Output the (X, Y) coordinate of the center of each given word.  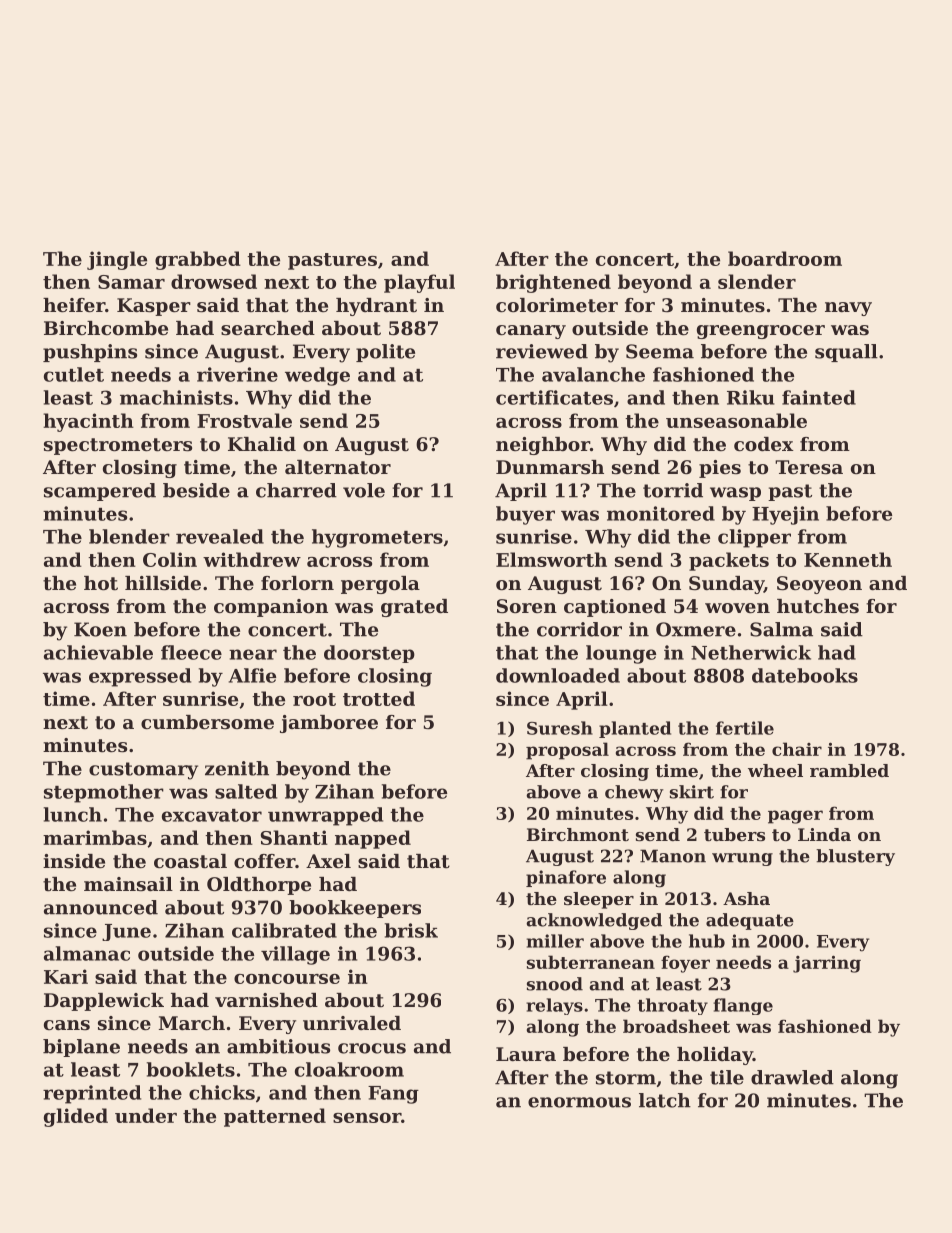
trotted (379, 698)
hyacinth (88, 422)
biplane (81, 1048)
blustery (855, 857)
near (253, 654)
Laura (526, 1054)
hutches (818, 606)
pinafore (566, 878)
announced (101, 907)
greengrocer (761, 332)
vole (364, 490)
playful (419, 283)
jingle (117, 260)
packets (729, 561)
